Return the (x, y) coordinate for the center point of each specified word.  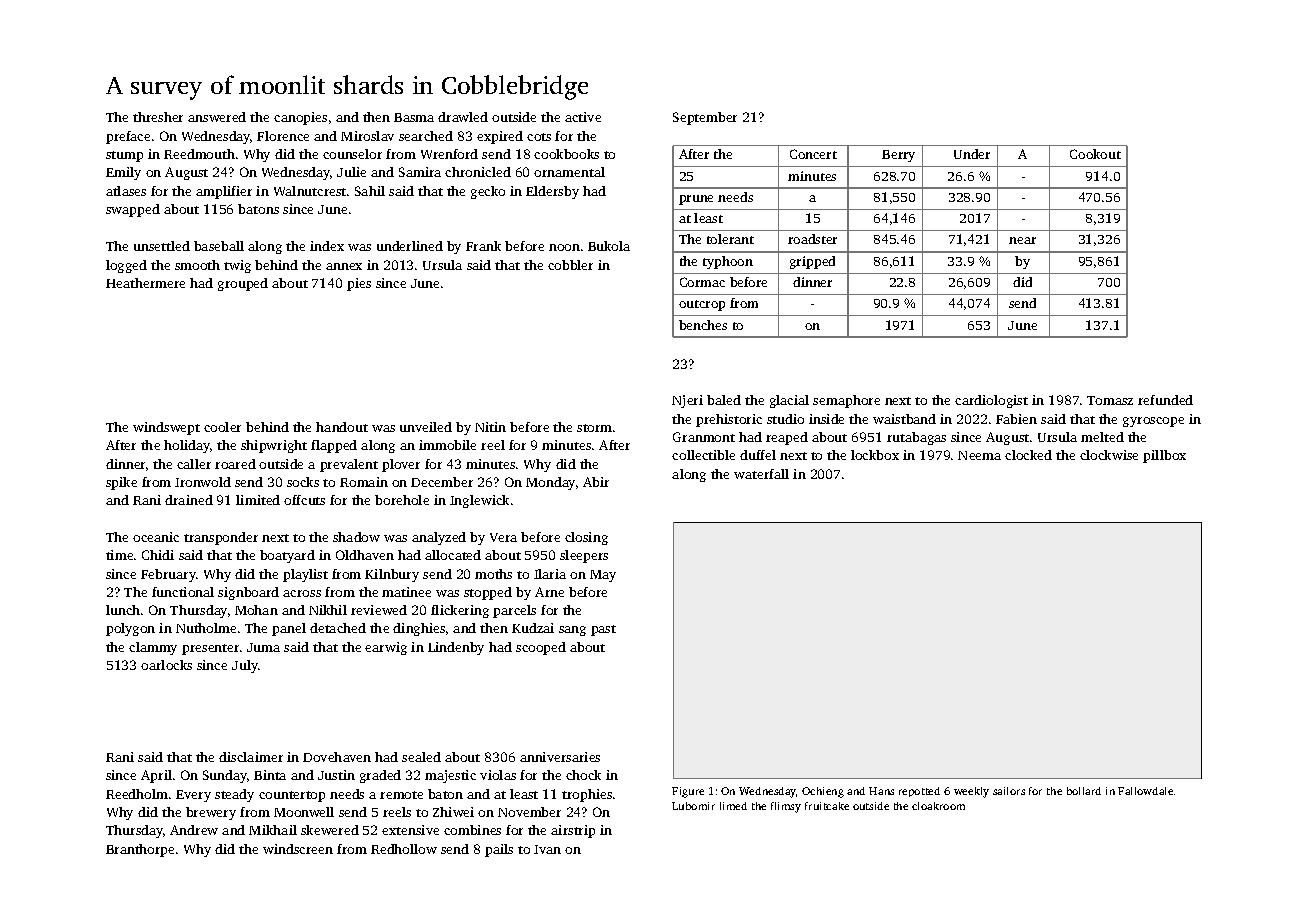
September (705, 118)
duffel (758, 455)
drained (189, 500)
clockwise (1109, 455)
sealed (421, 757)
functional (183, 592)
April (156, 776)
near (1022, 240)
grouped (243, 284)
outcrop (702, 305)
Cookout (1095, 154)
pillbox (1164, 456)
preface (128, 137)
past (603, 630)
